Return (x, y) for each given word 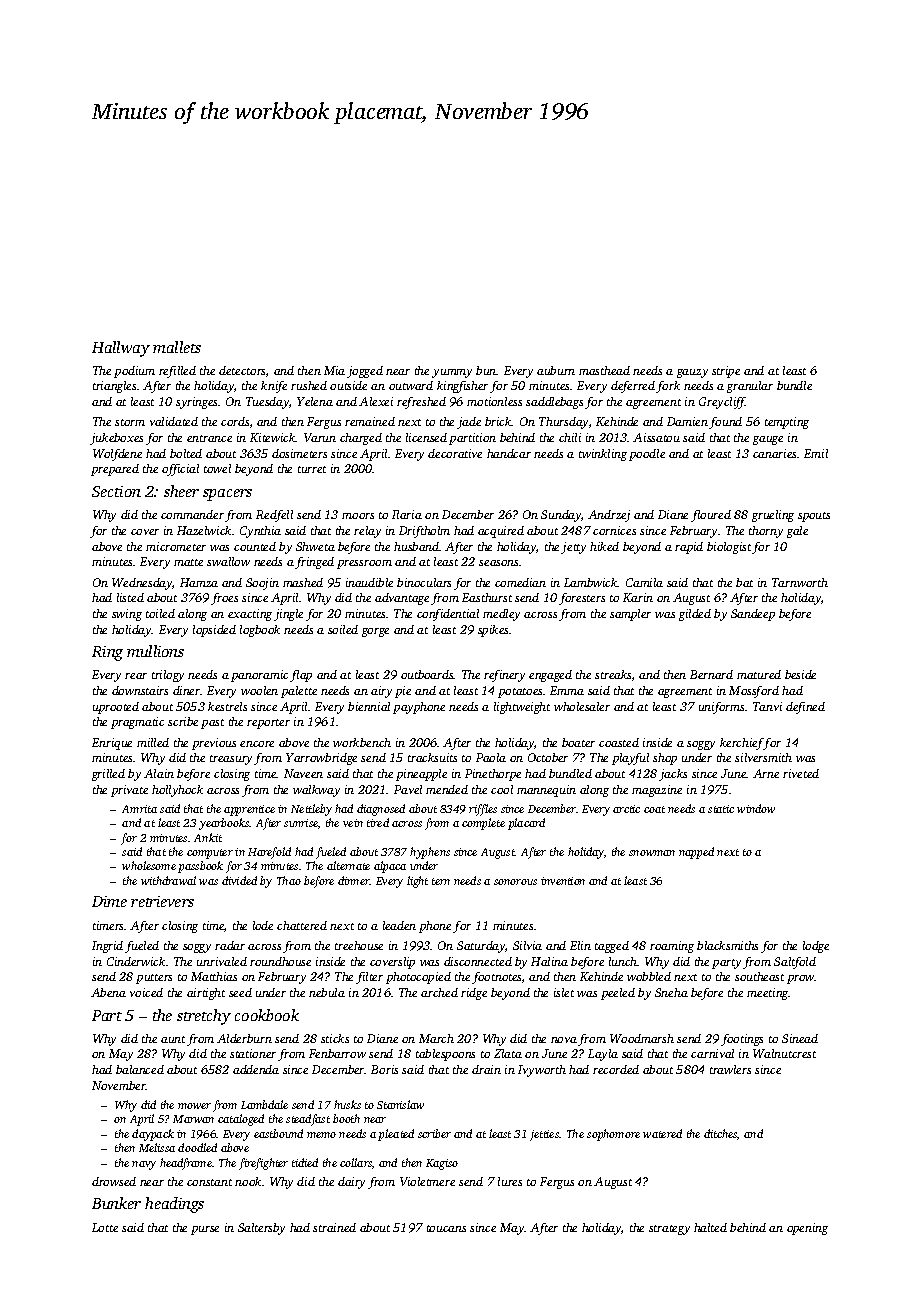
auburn (556, 370)
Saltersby (261, 1229)
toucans (446, 1228)
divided (239, 880)
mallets (177, 347)
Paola (491, 757)
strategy (669, 1230)
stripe (726, 372)
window (756, 808)
